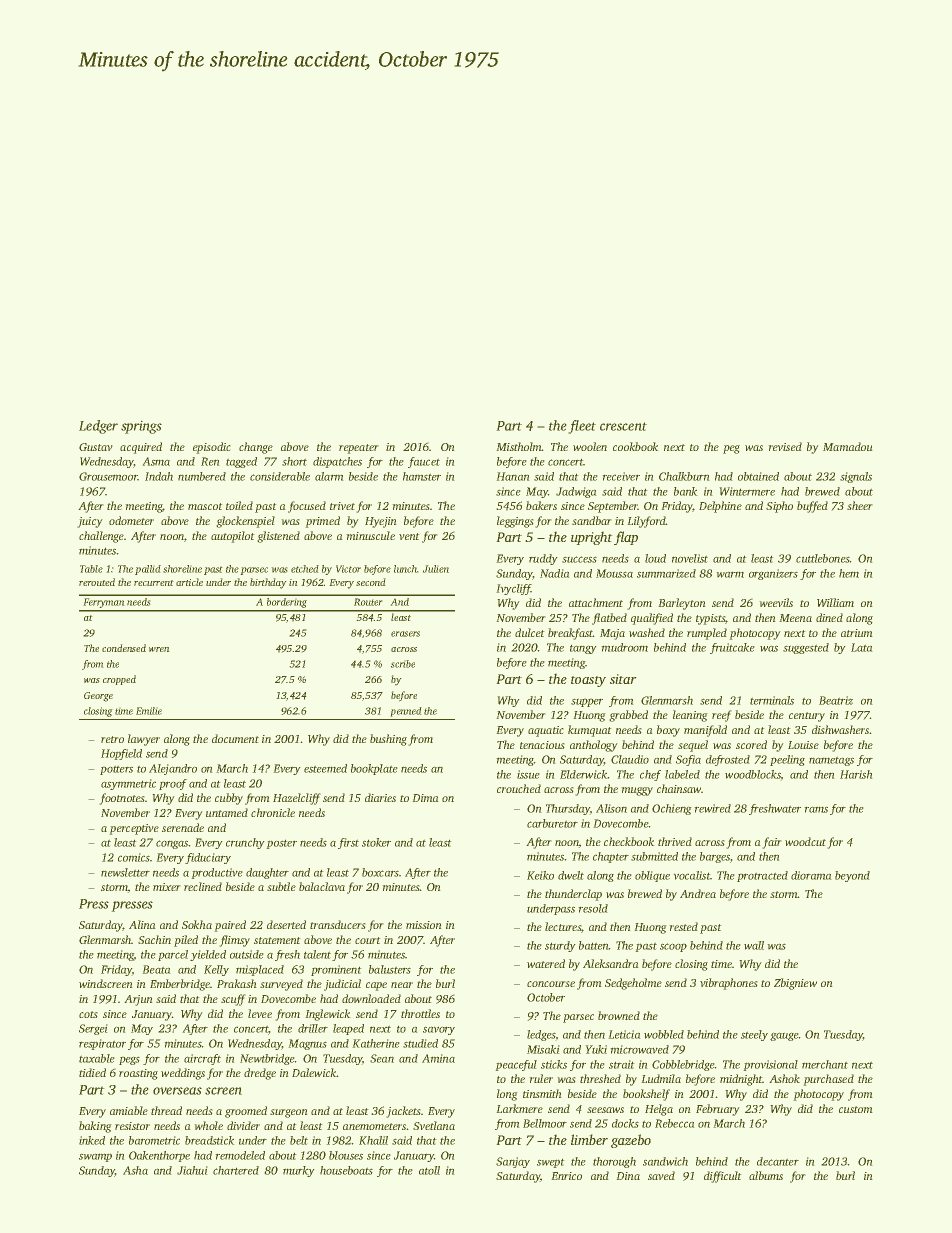  What do you see at coordinates (588, 681) in the screenshot?
I see `toasty` at bounding box center [588, 681].
